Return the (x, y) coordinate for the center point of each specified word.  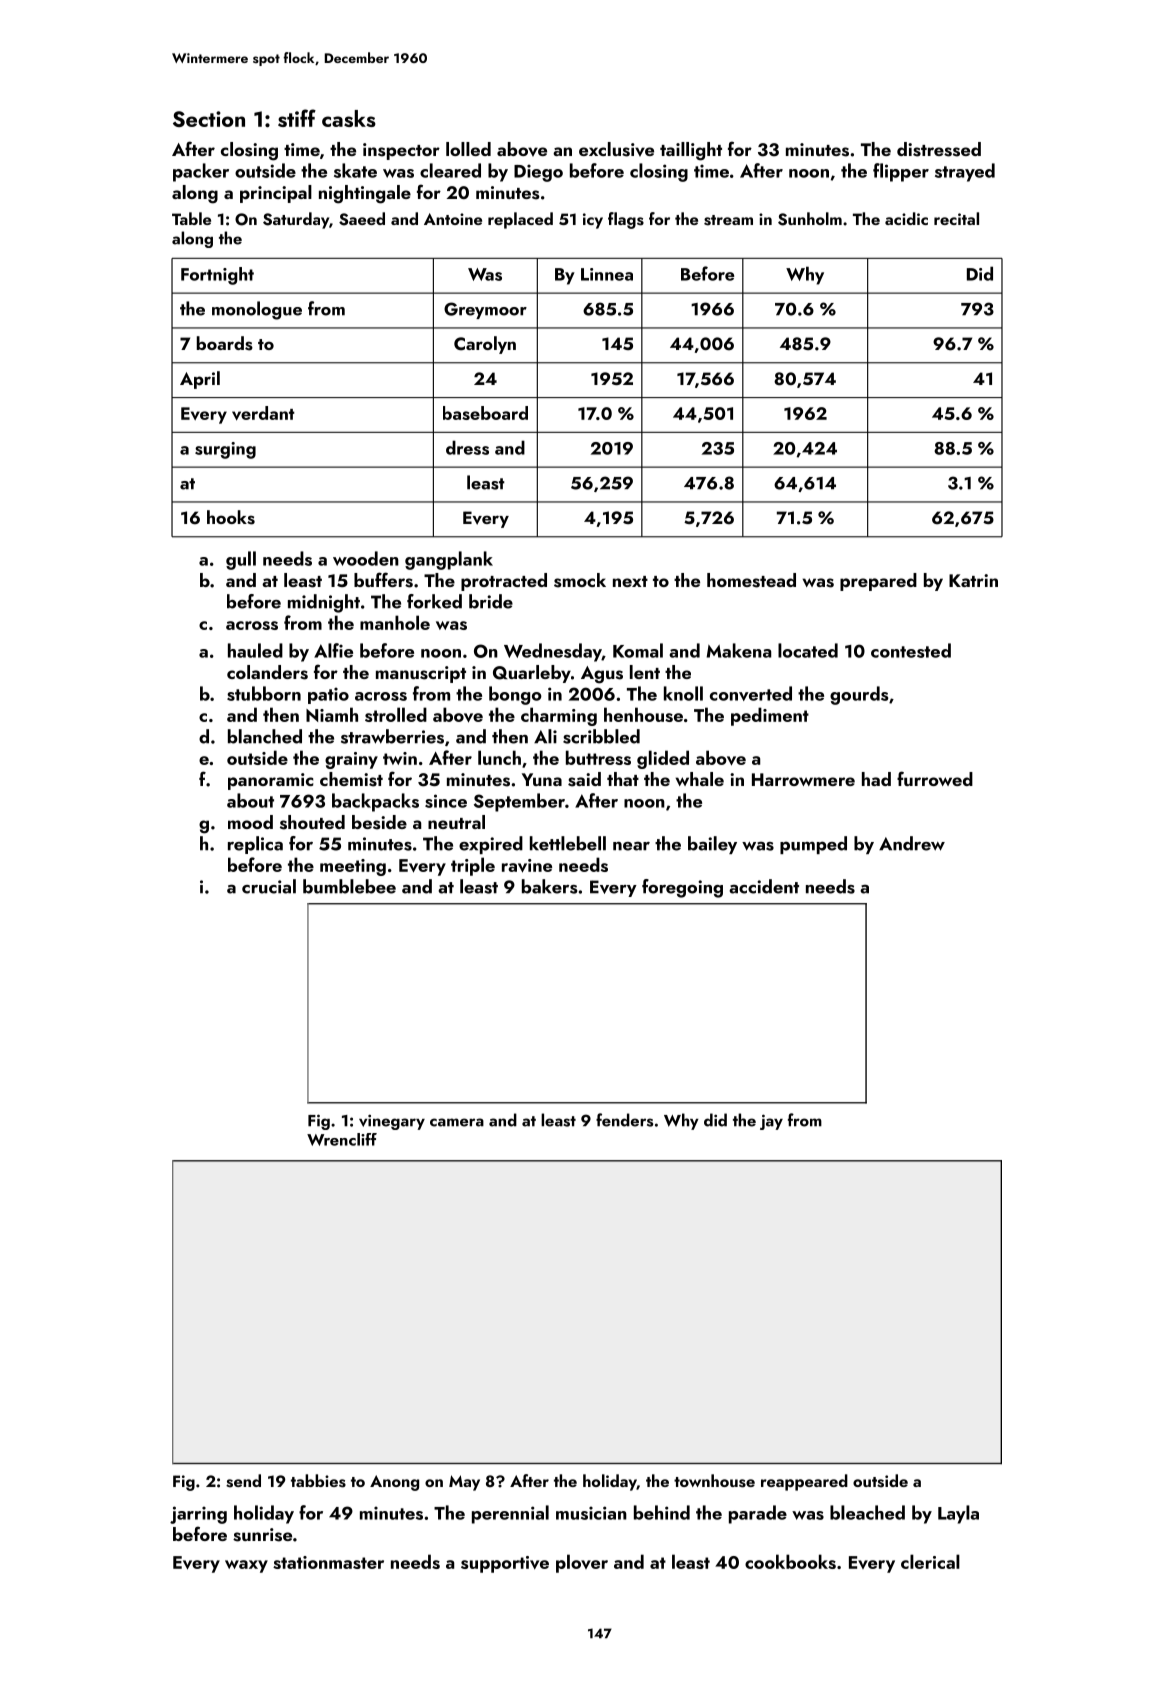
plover (582, 1563)
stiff (297, 118)
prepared (878, 582)
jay (771, 1122)
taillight (691, 151)
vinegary (392, 1122)
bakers (549, 886)
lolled (468, 149)
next (630, 581)
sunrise (262, 1535)
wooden (366, 558)
